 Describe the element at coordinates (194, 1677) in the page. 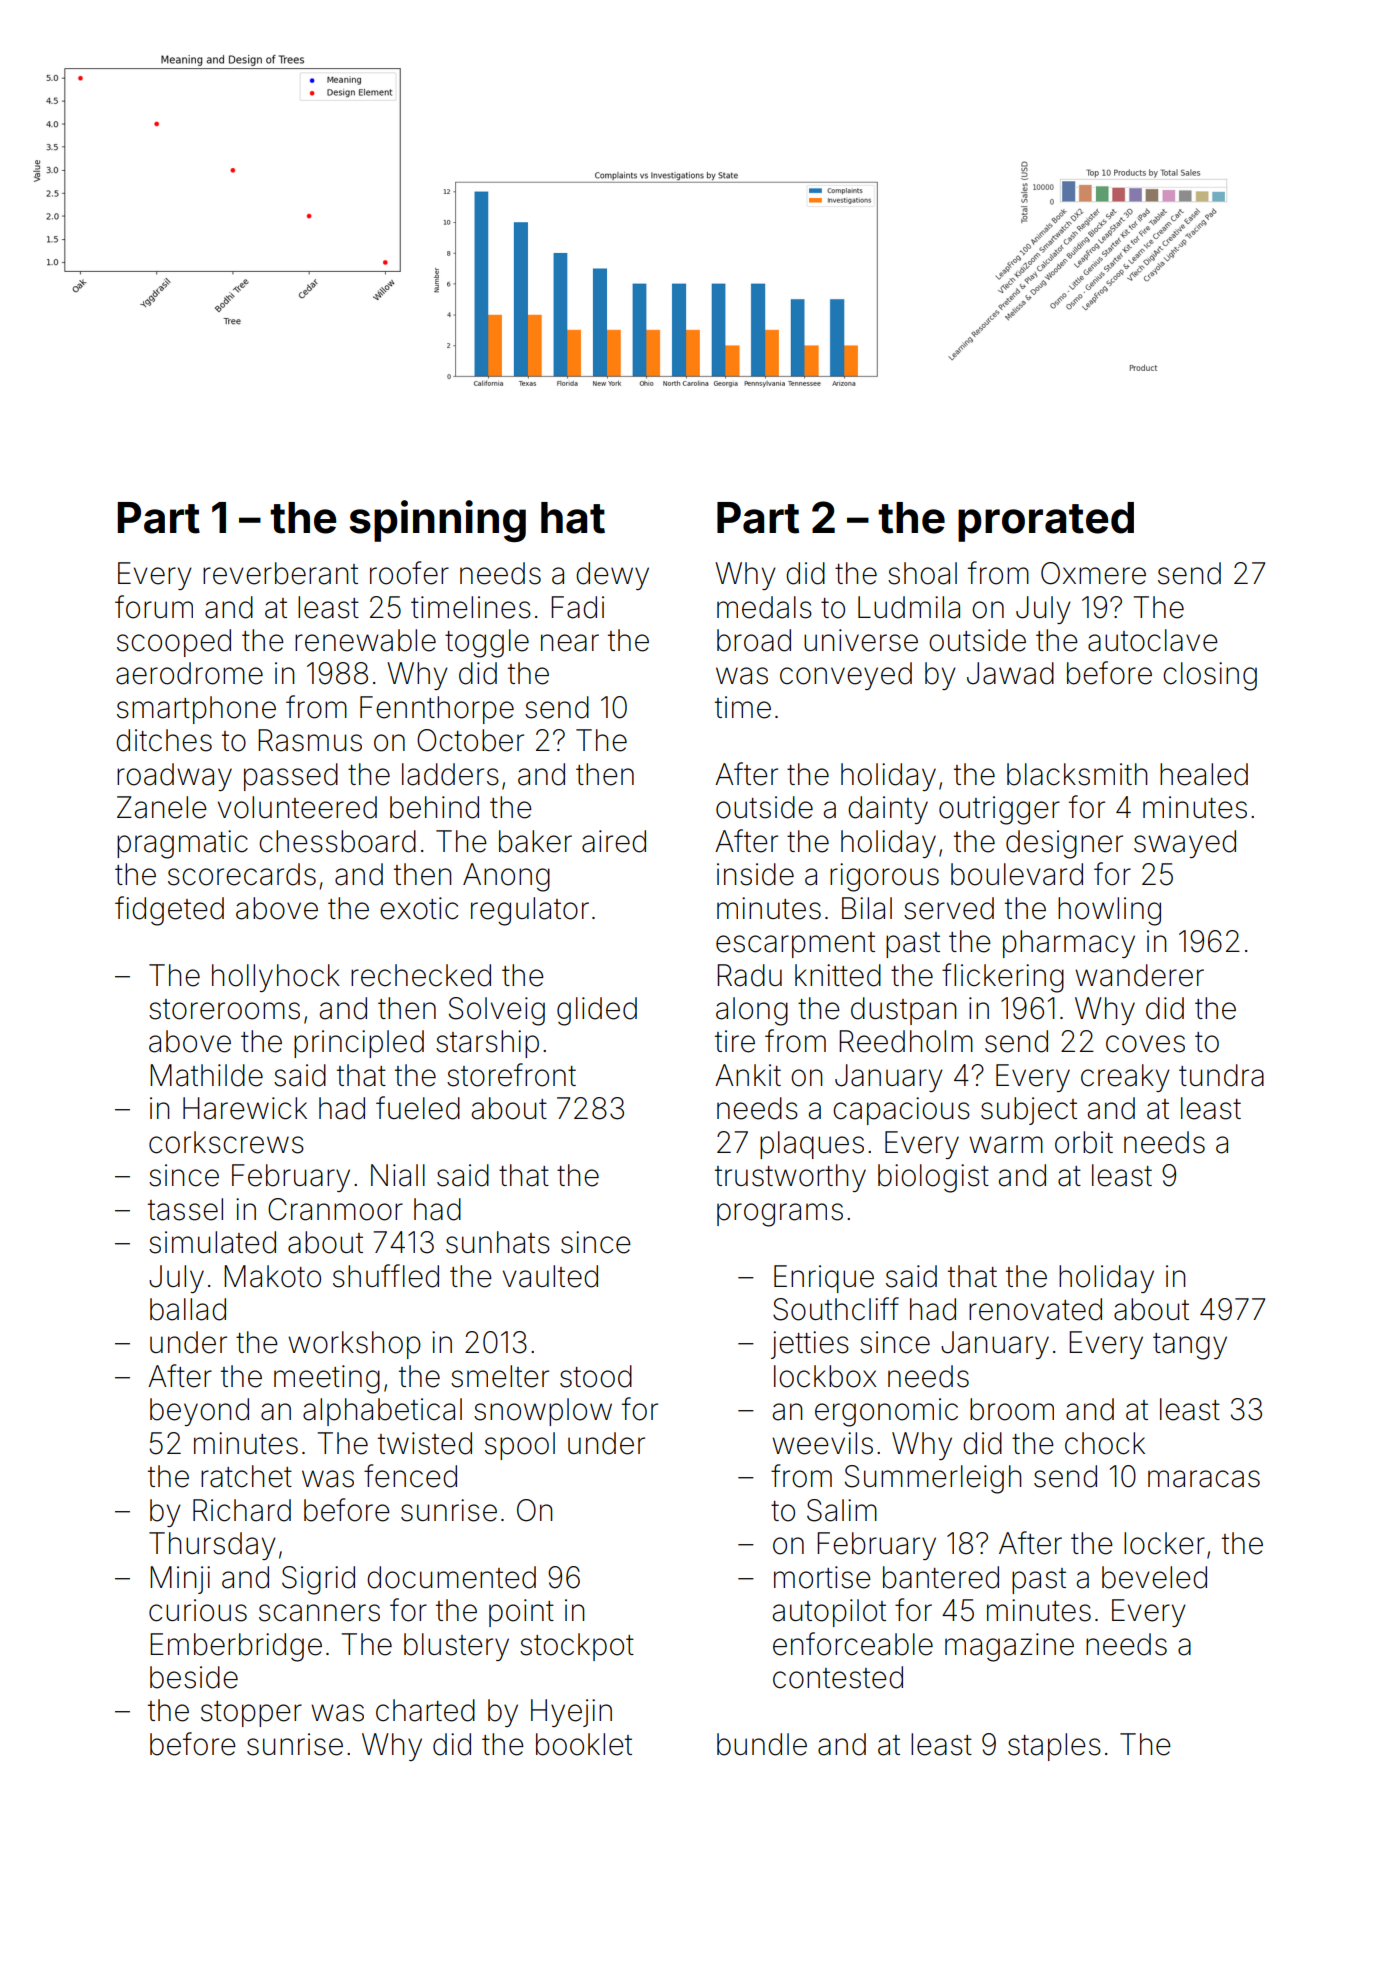

I see `beside` at that location.
